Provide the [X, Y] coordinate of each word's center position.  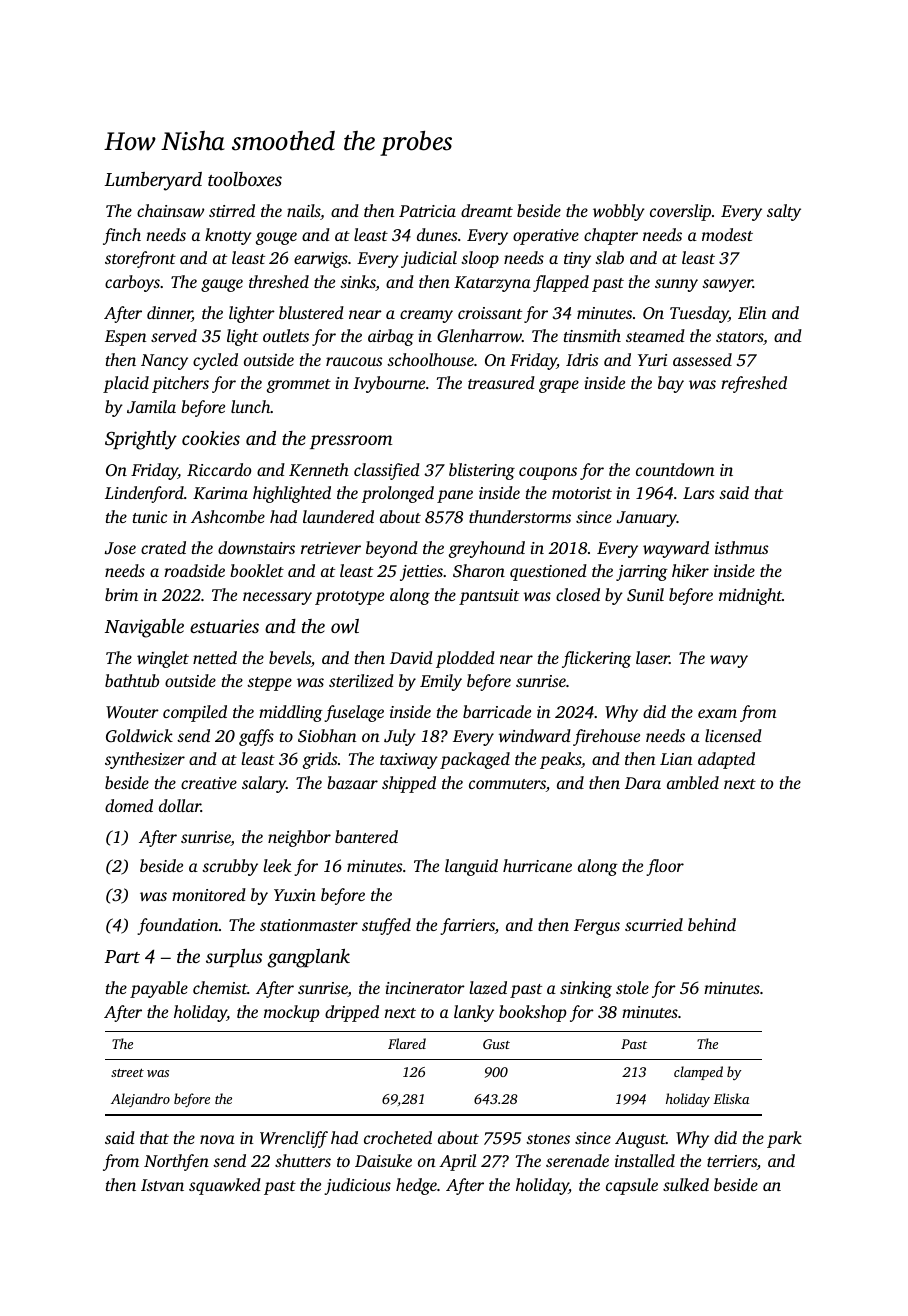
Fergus [597, 927]
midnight [750, 596]
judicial [429, 259]
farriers [467, 926]
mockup [292, 1013]
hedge [416, 1186]
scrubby [230, 867]
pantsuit [489, 597]
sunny [676, 285]
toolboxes [245, 179]
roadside [194, 570]
